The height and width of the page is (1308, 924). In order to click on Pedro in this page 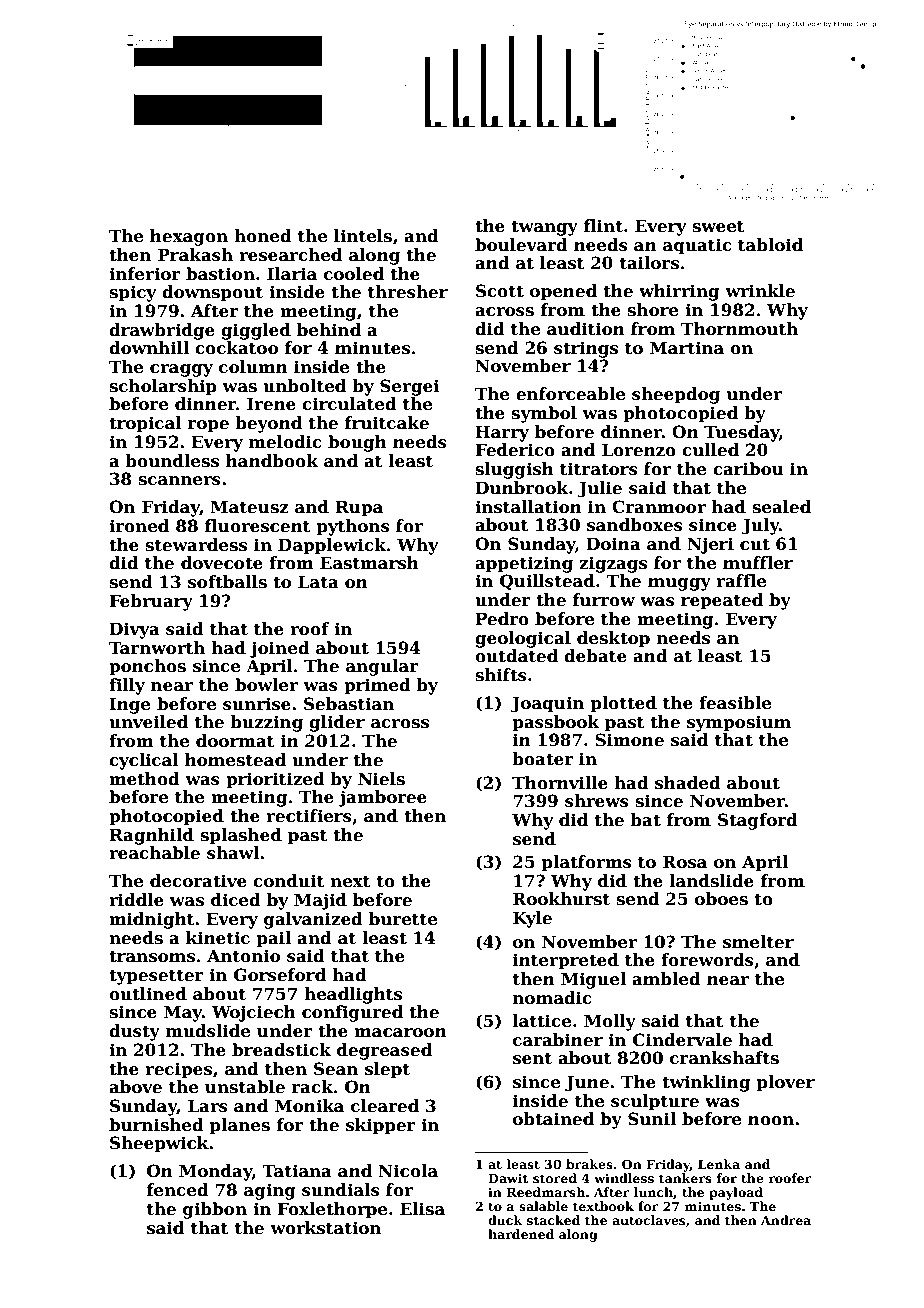, I will do `click(502, 619)`.
